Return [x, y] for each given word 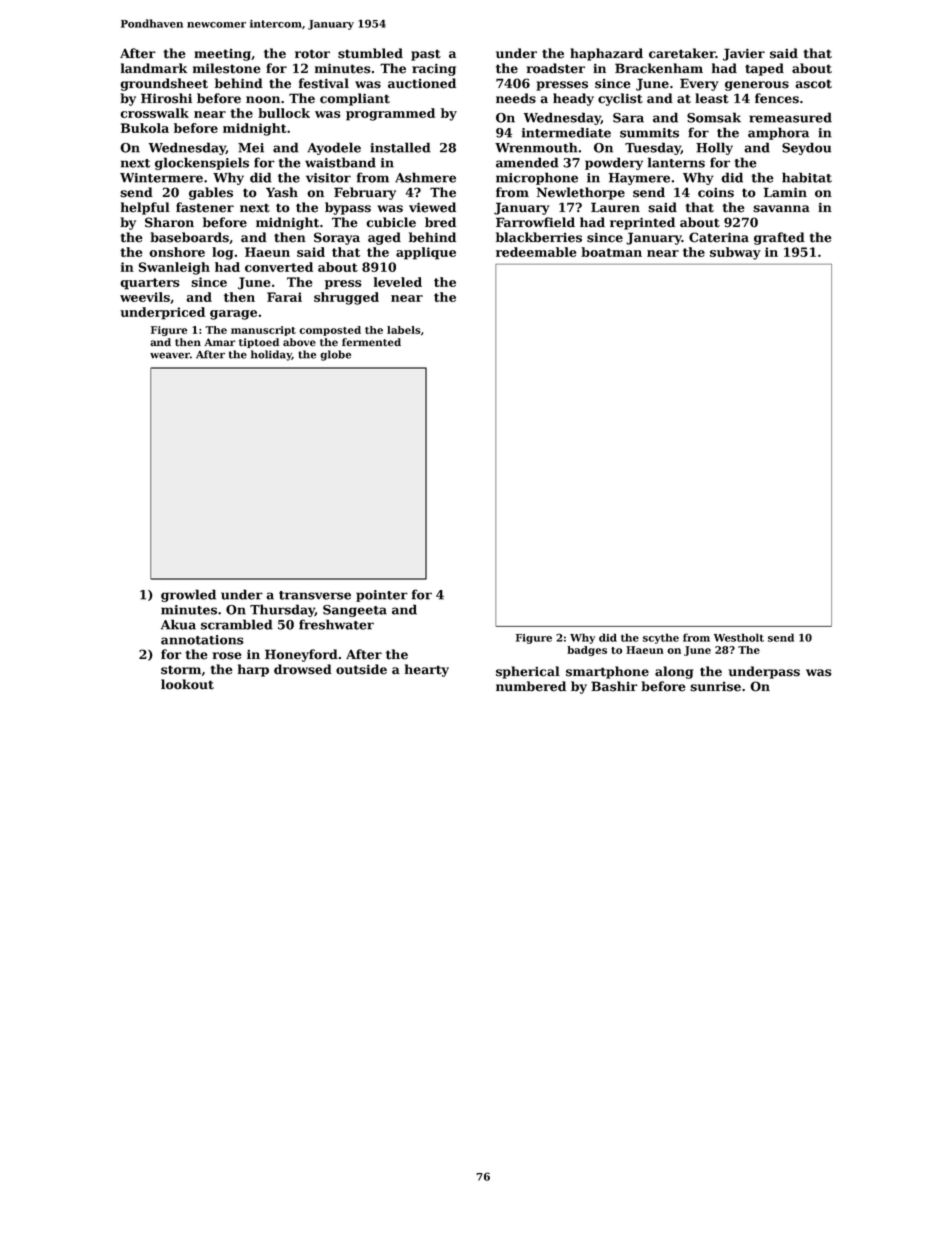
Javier [744, 54]
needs [516, 98]
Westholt [739, 637]
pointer [382, 596]
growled [188, 595]
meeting [222, 55]
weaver [170, 355]
